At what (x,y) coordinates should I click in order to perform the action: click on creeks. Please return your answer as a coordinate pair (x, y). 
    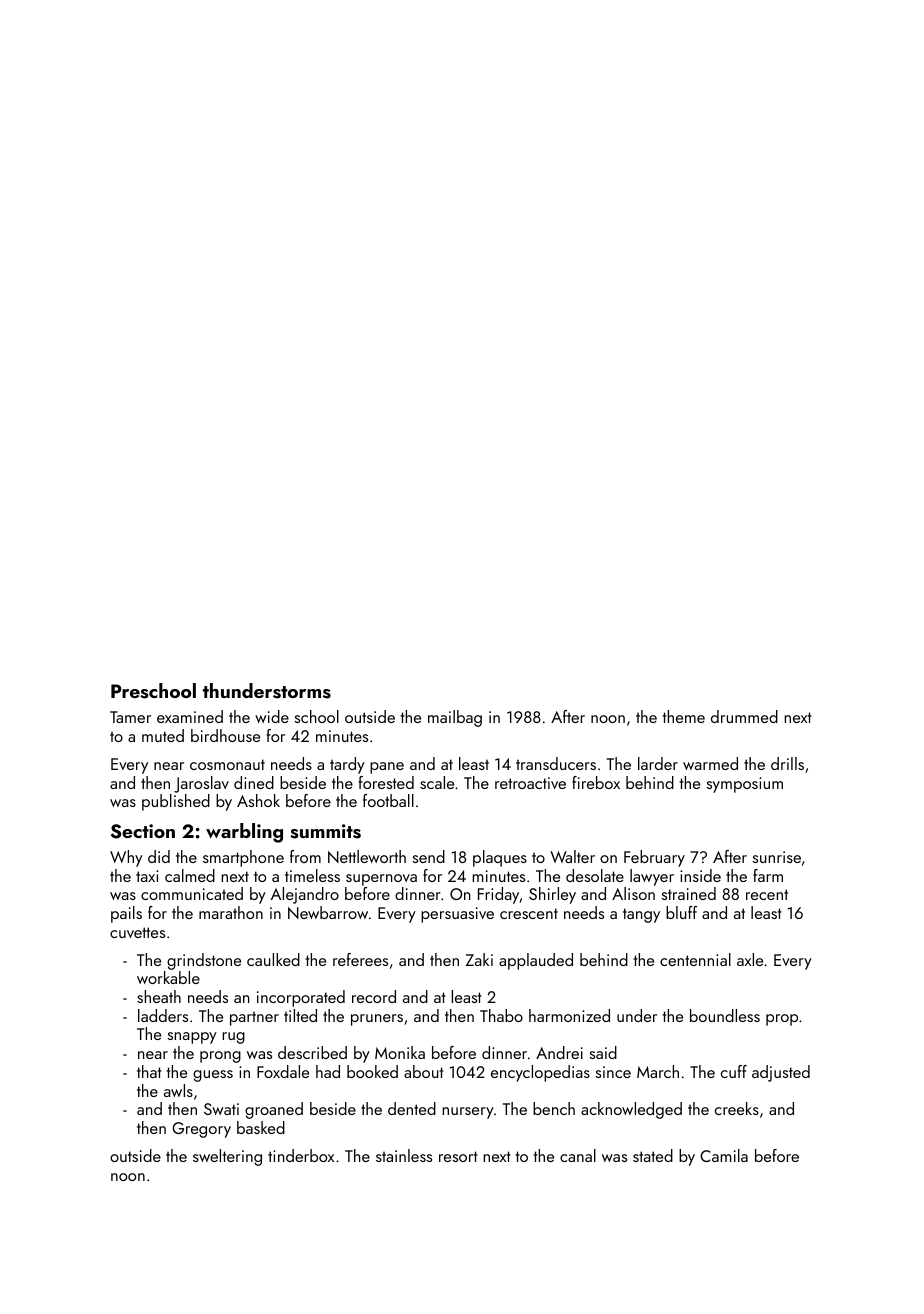
    Looking at the image, I should click on (737, 1108).
